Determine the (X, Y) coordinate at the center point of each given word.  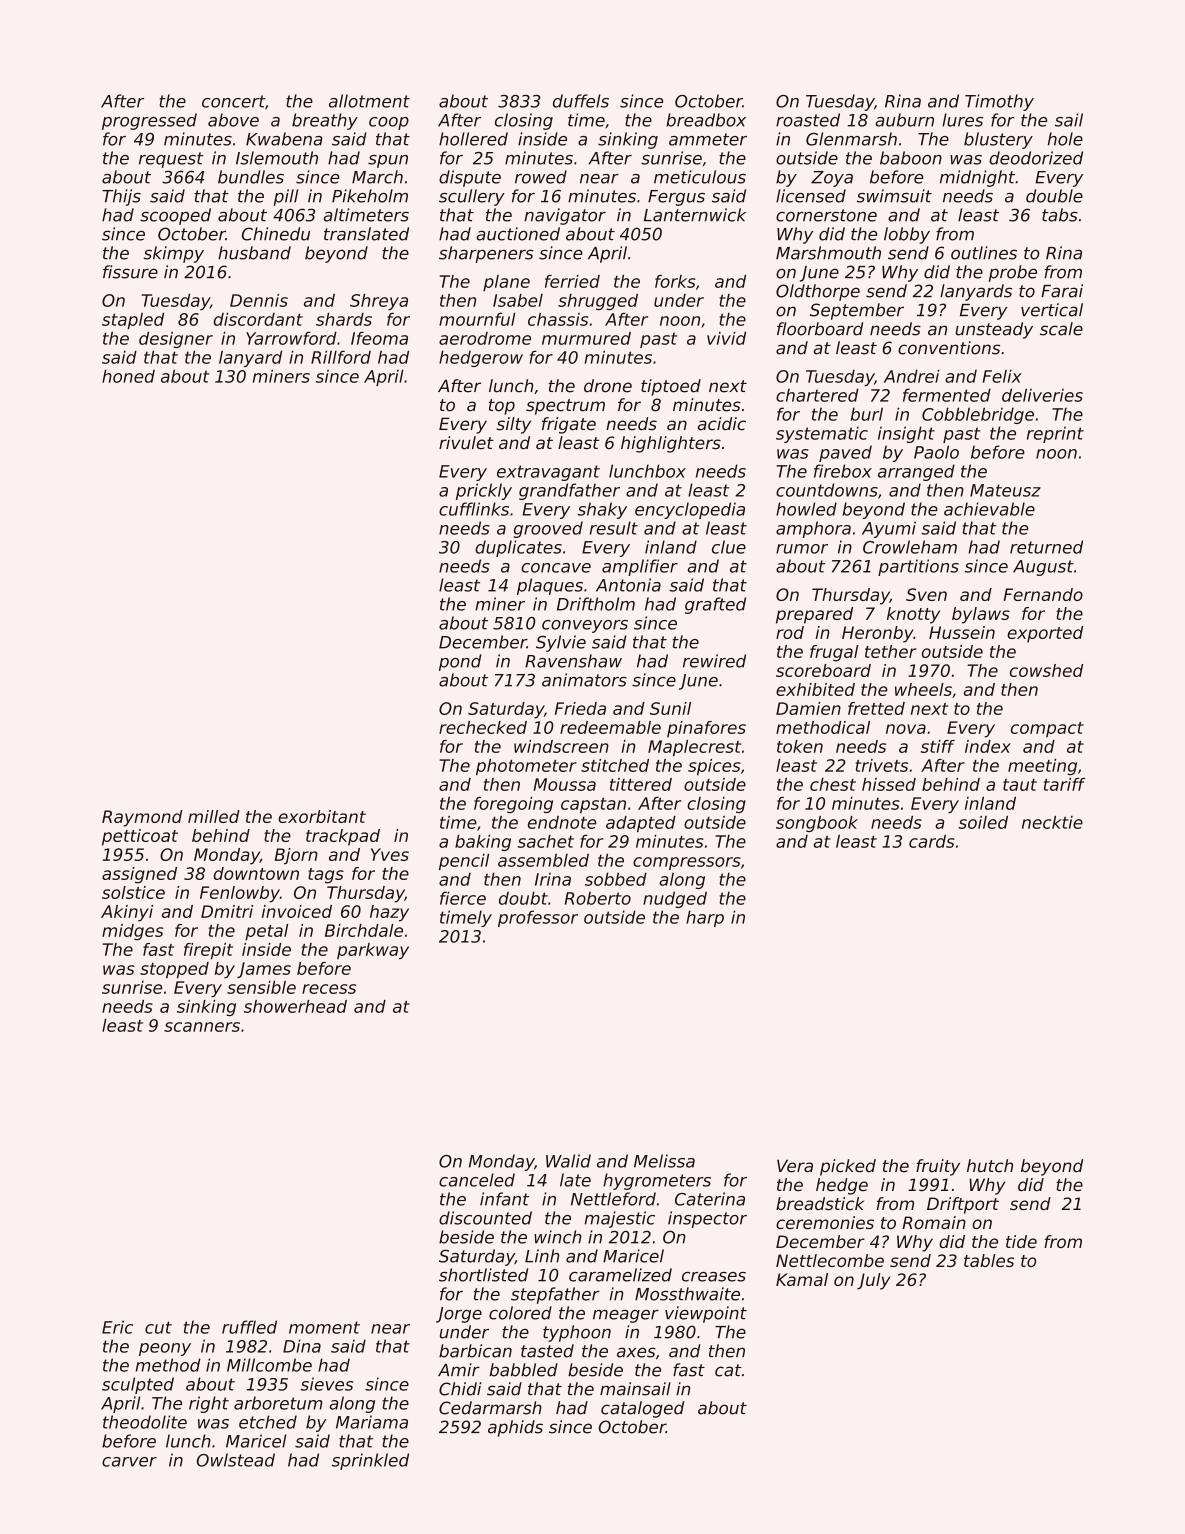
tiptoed (671, 387)
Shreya (379, 302)
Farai (1062, 291)
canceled (477, 1180)
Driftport (963, 1205)
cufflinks (474, 509)
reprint (1055, 434)
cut (158, 1327)
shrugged (598, 302)
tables (989, 1260)
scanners (202, 1027)
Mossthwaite (687, 1294)
